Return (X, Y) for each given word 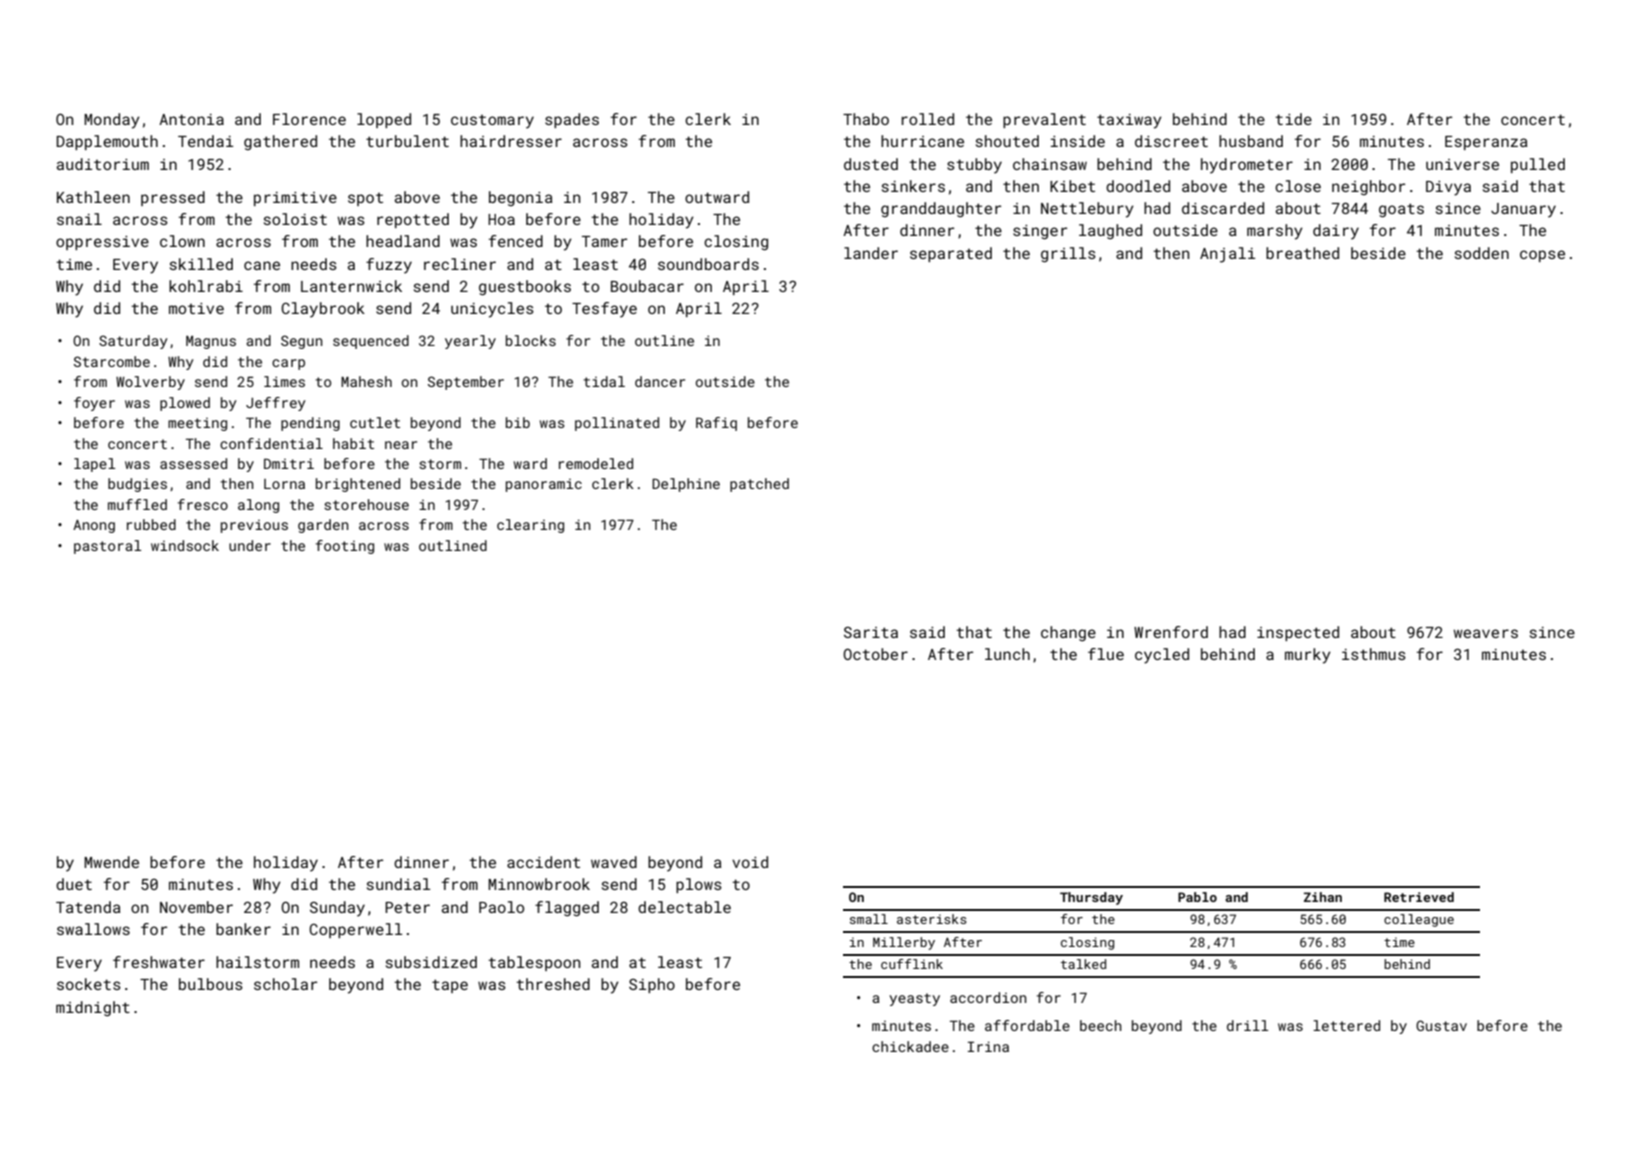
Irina (988, 1046)
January (1523, 210)
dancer (660, 381)
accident (543, 862)
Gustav (1441, 1025)
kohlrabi (206, 286)
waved (614, 862)
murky (1308, 656)
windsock (185, 545)
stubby (974, 166)
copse (1542, 256)
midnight (93, 1008)
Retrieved (1419, 897)
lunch (1007, 654)
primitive (295, 199)
